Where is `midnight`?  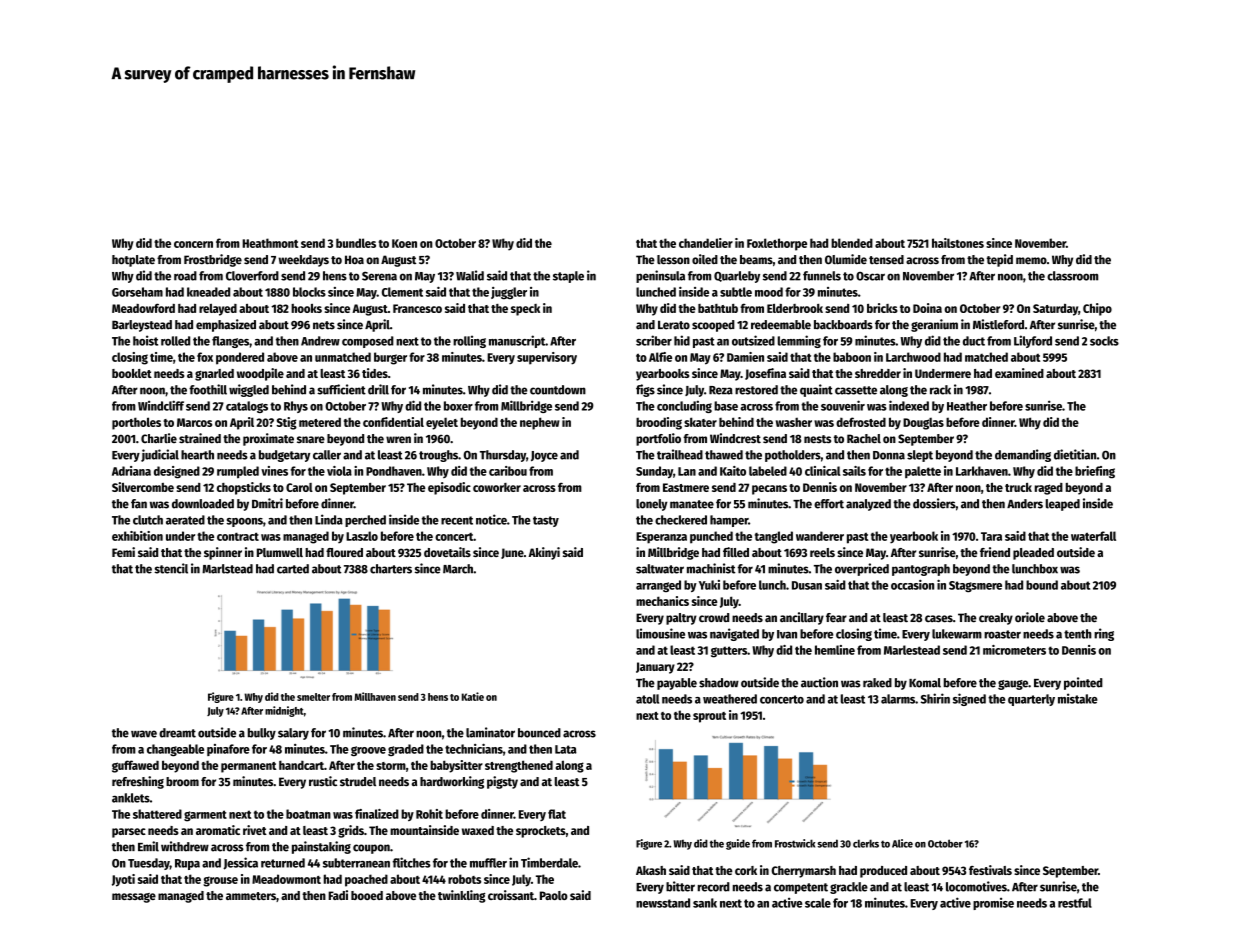 midnight is located at coordinates (284, 711).
